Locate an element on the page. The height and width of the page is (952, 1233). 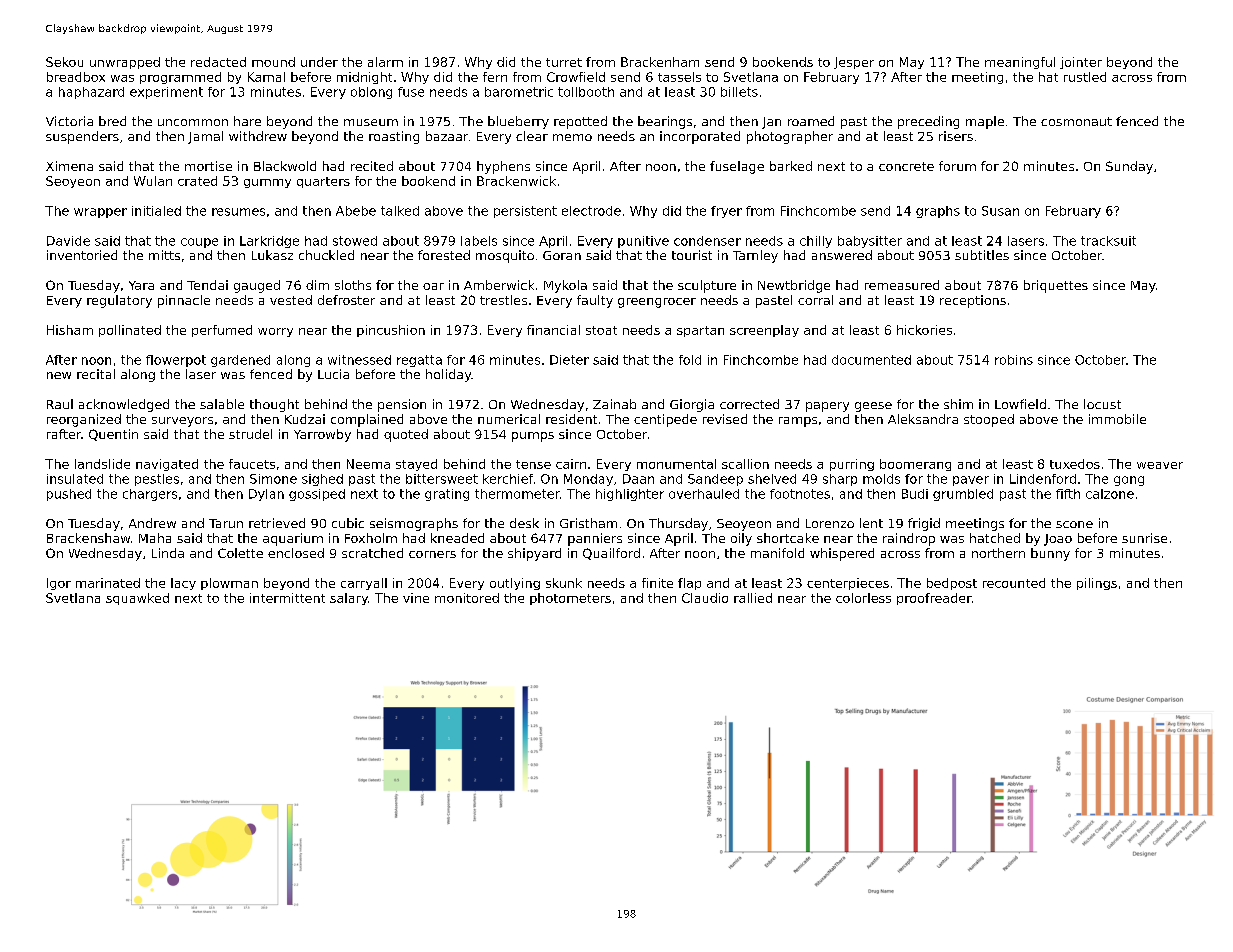
rallied is located at coordinates (753, 598).
